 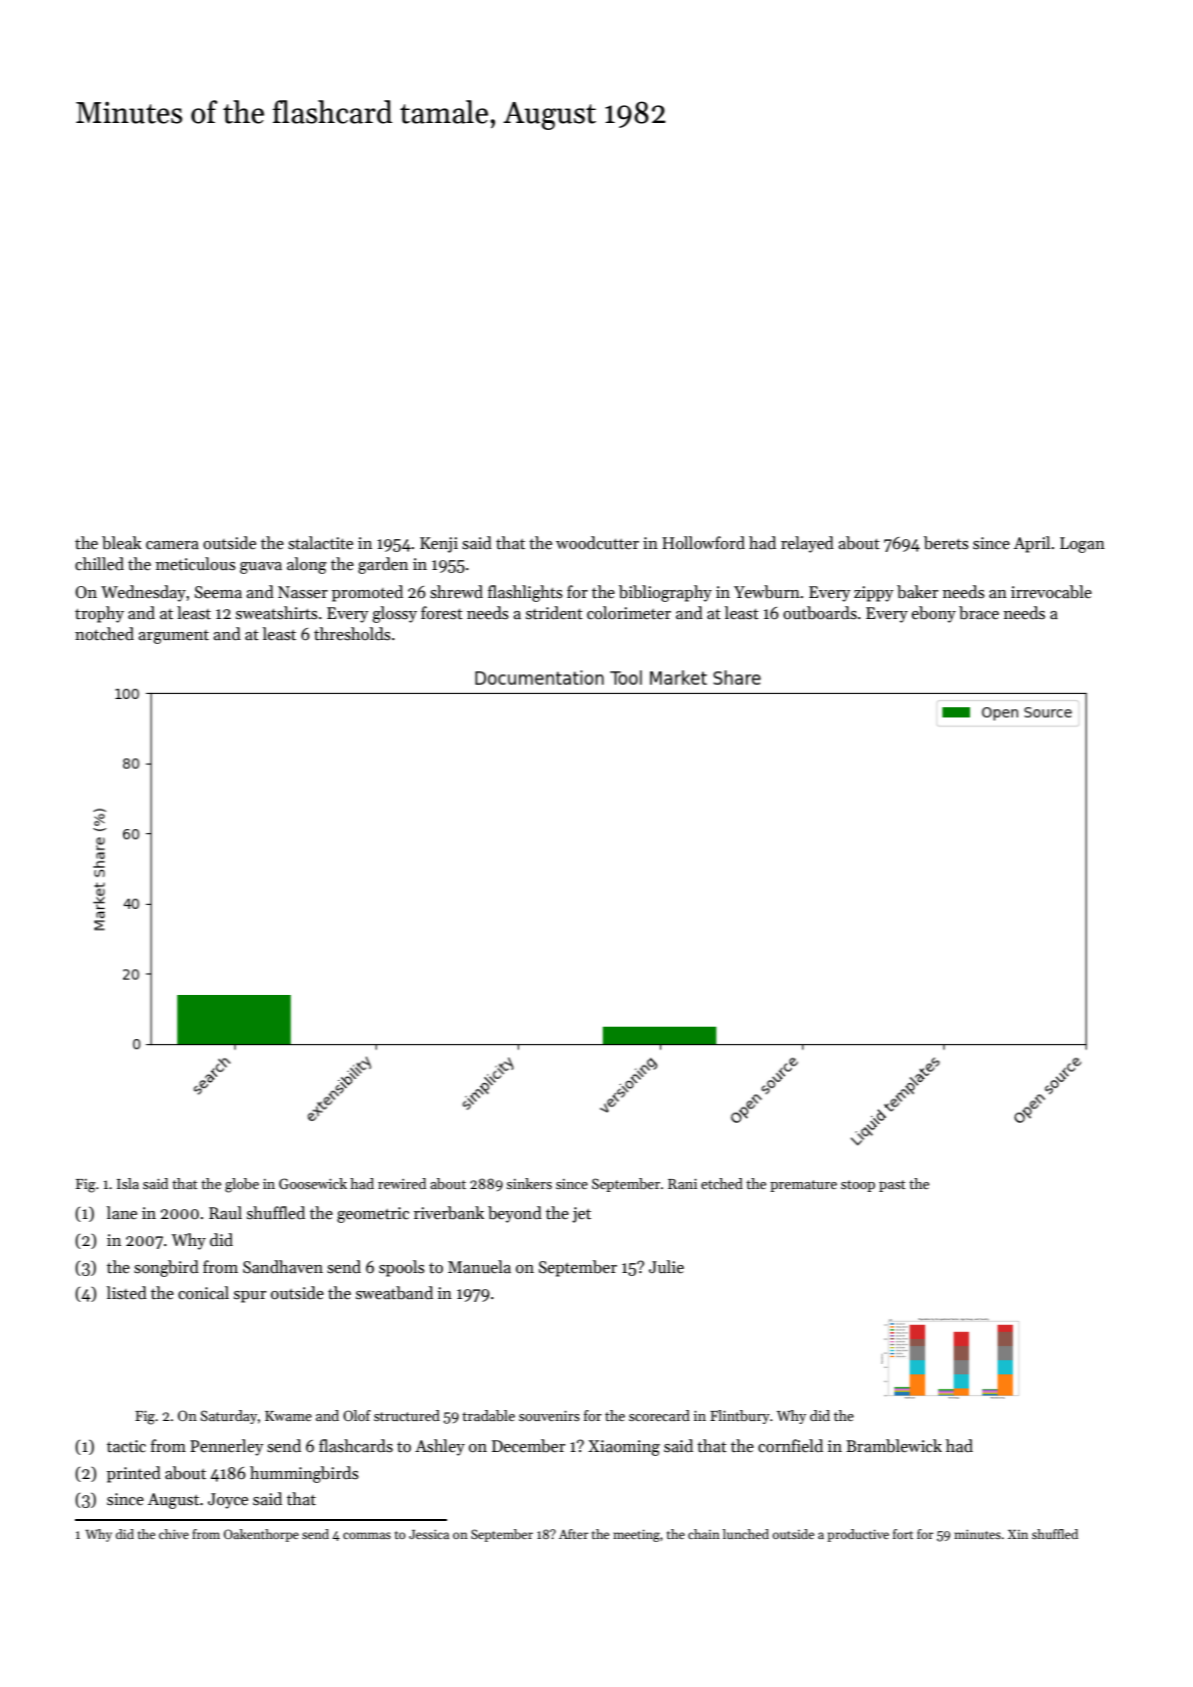 I want to click on trophy, so click(x=99, y=614).
